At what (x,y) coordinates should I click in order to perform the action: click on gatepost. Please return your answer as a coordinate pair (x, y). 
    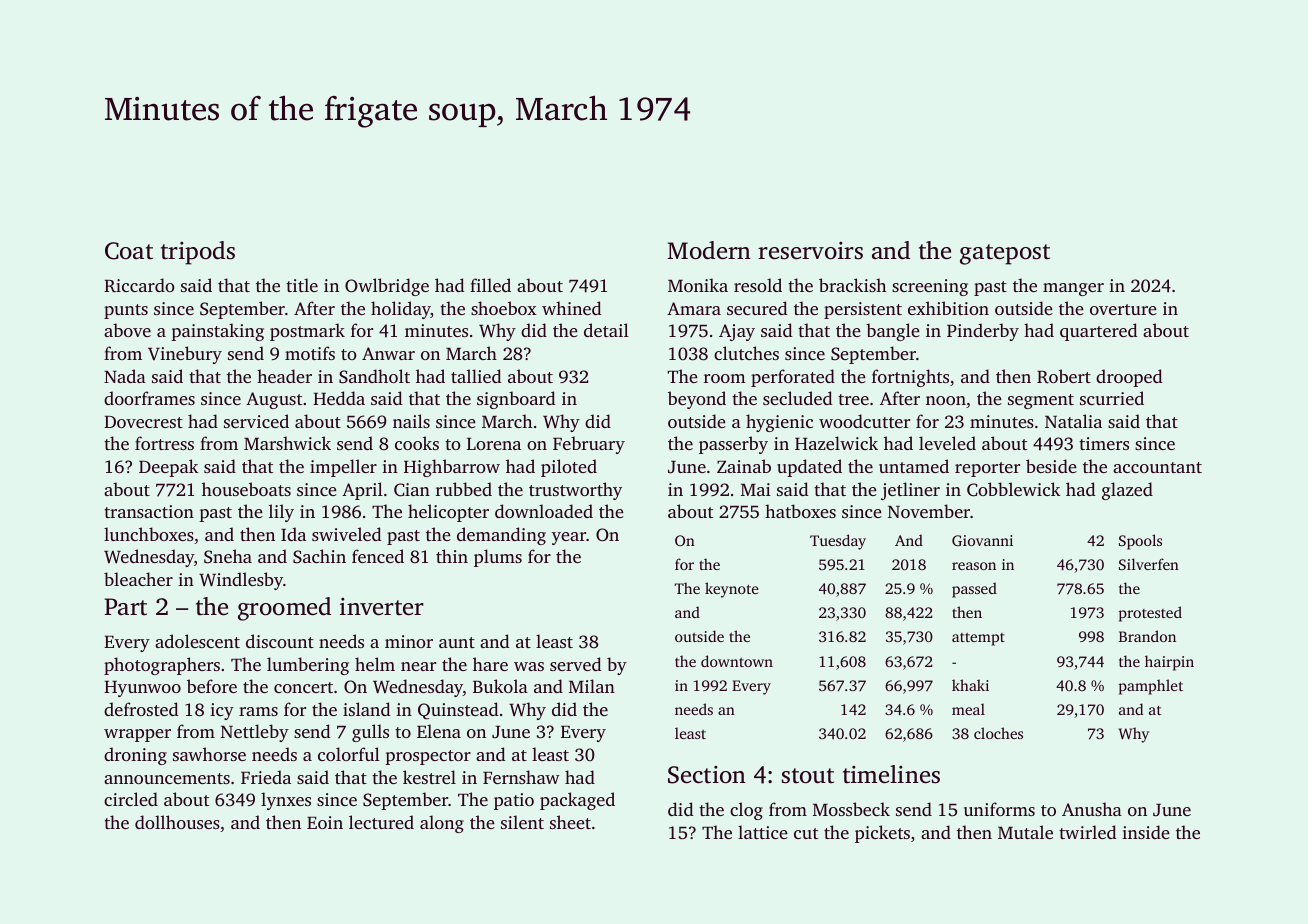
    Looking at the image, I should click on (1005, 254).
